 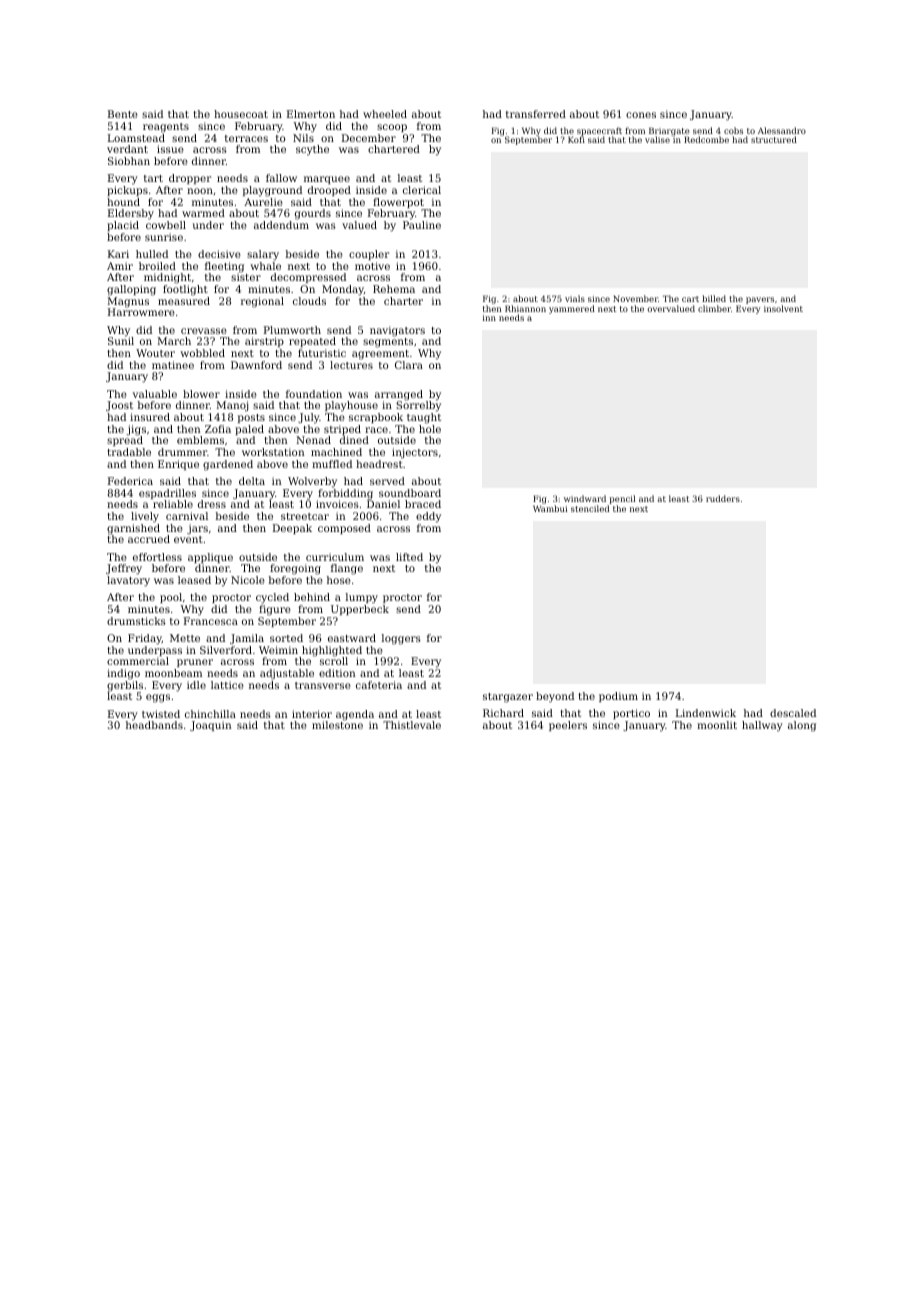 What do you see at coordinates (503, 713) in the screenshot?
I see `Richard` at bounding box center [503, 713].
